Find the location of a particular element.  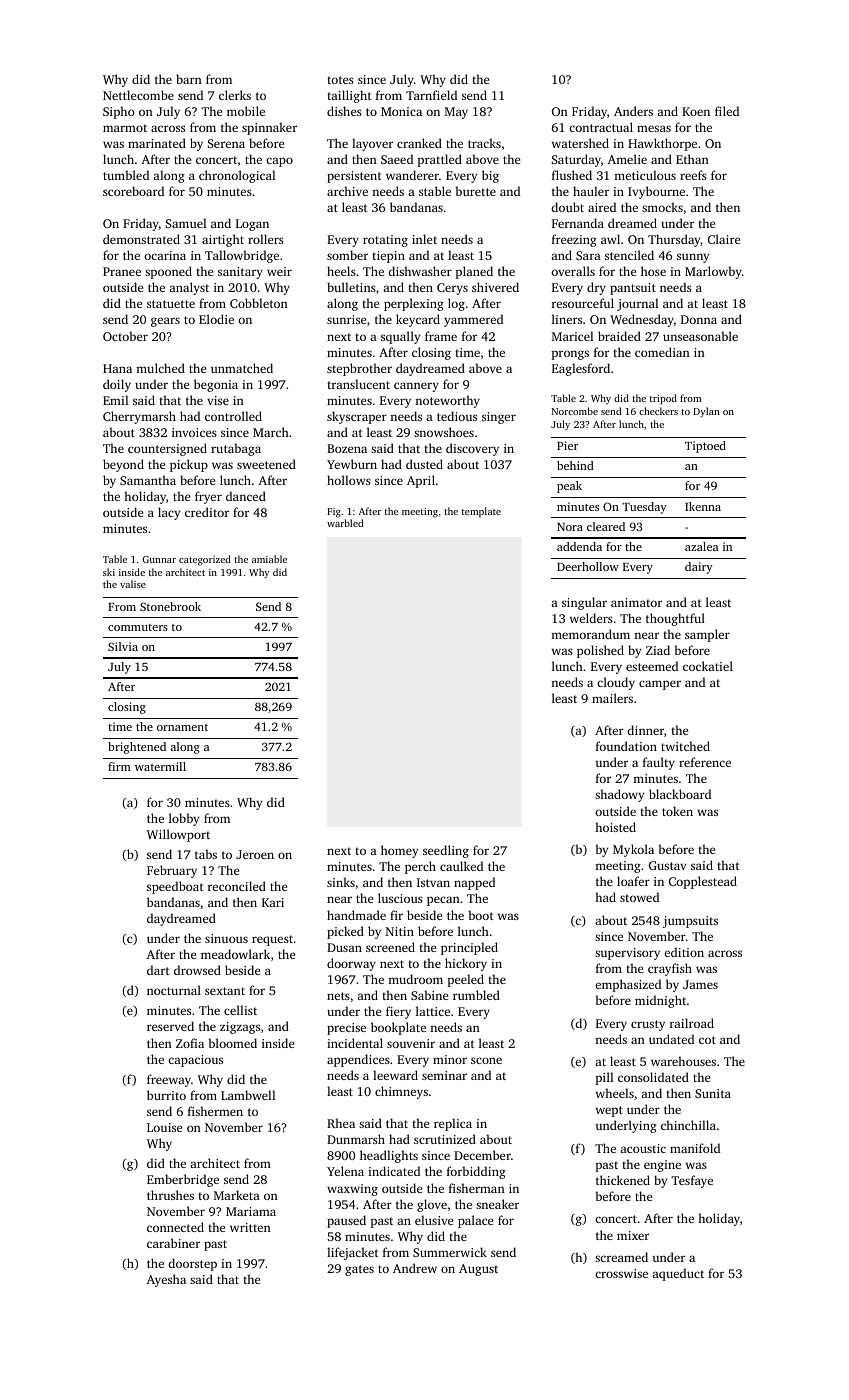

Tarnfield is located at coordinates (431, 95).
